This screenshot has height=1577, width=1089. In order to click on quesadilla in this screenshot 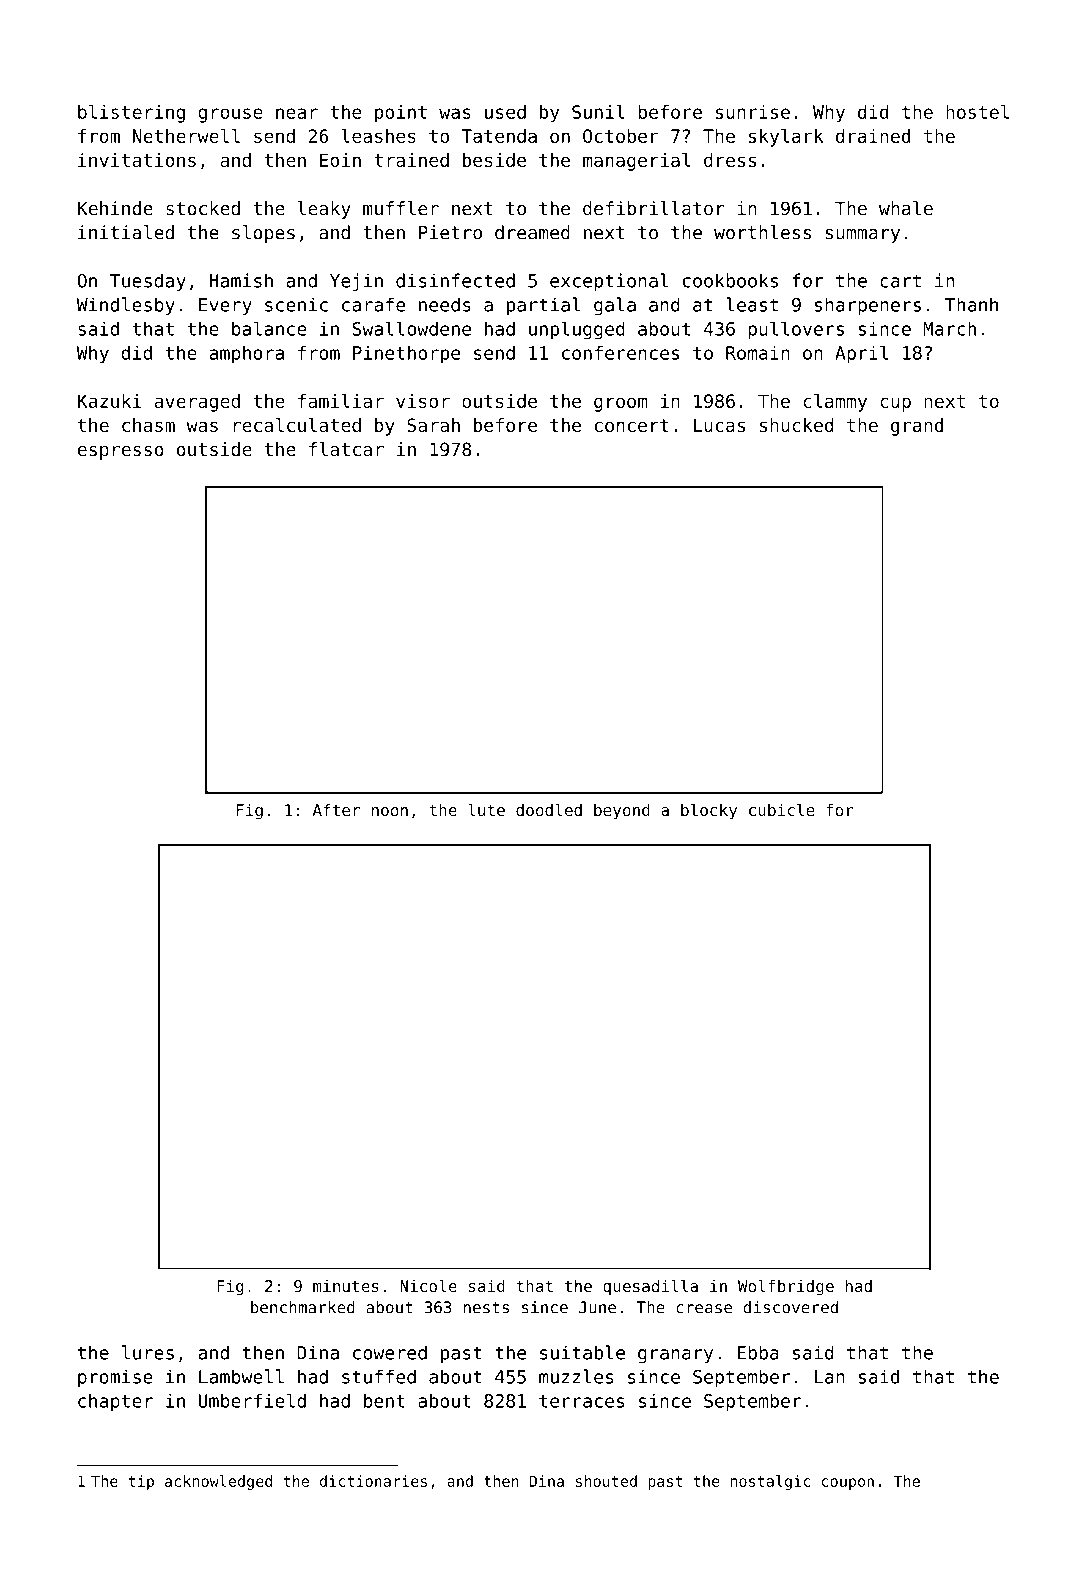, I will do `click(650, 1287)`.
